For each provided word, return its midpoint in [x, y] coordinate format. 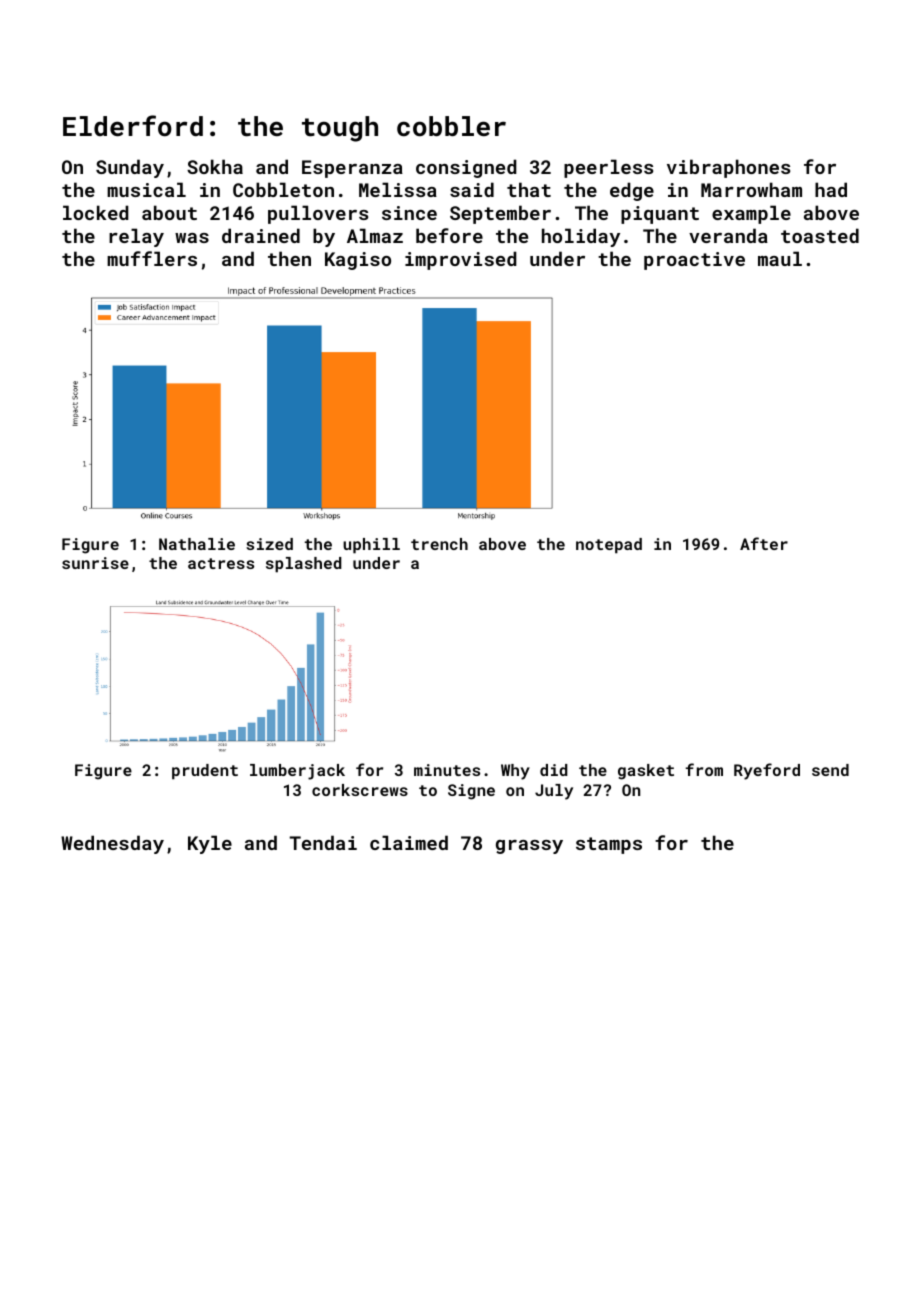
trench [439, 544]
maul [780, 258]
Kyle [210, 844]
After [764, 543]
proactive [694, 261]
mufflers [152, 258]
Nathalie [197, 544]
